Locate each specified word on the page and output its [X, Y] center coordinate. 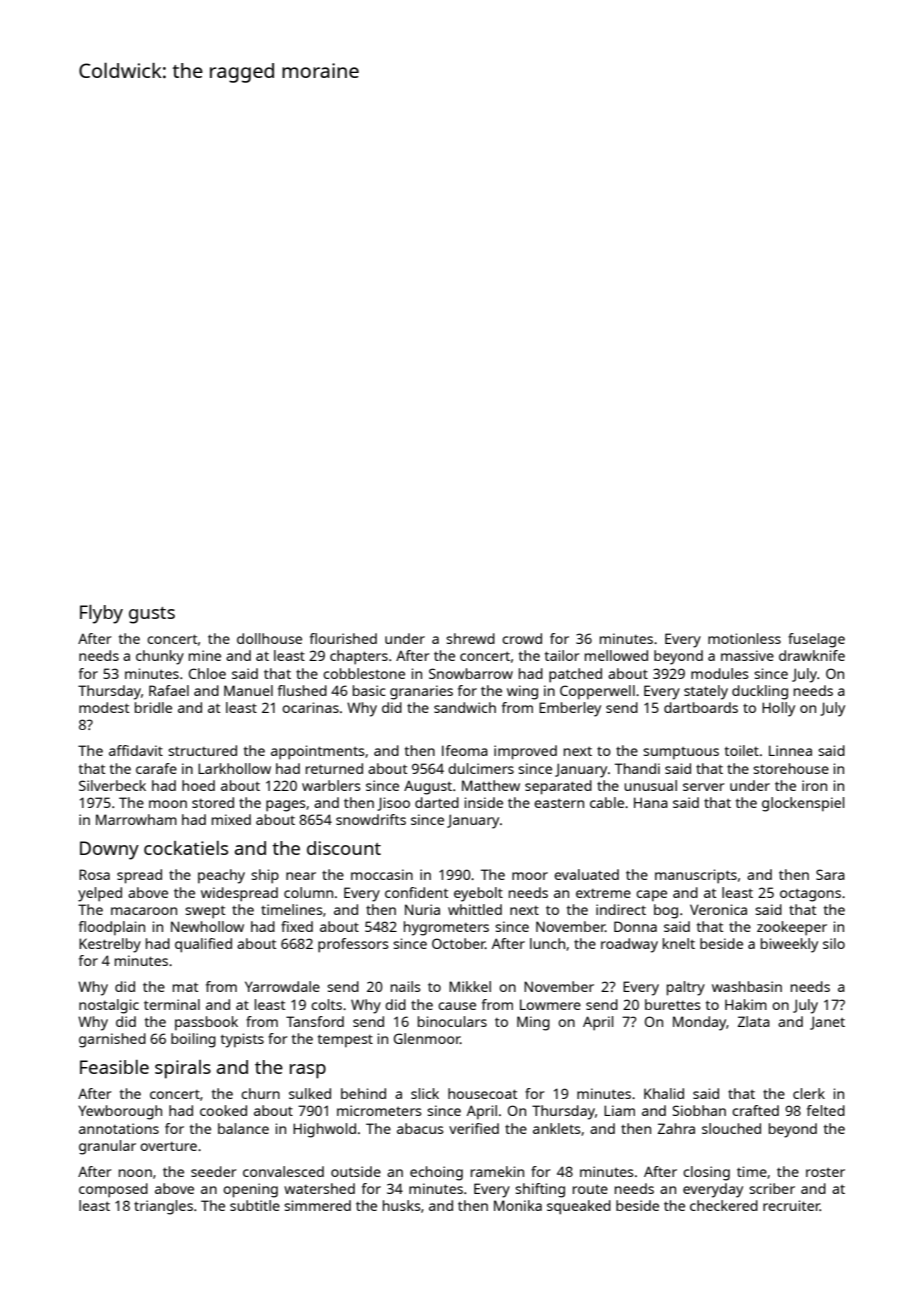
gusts [152, 615]
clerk [809, 1093]
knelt [679, 943]
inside [484, 802]
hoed [198, 785]
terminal [172, 1004]
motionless [744, 638]
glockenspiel [803, 804]
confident [417, 892]
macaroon [144, 911]
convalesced [283, 1171]
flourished [343, 638]
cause [457, 1006]
